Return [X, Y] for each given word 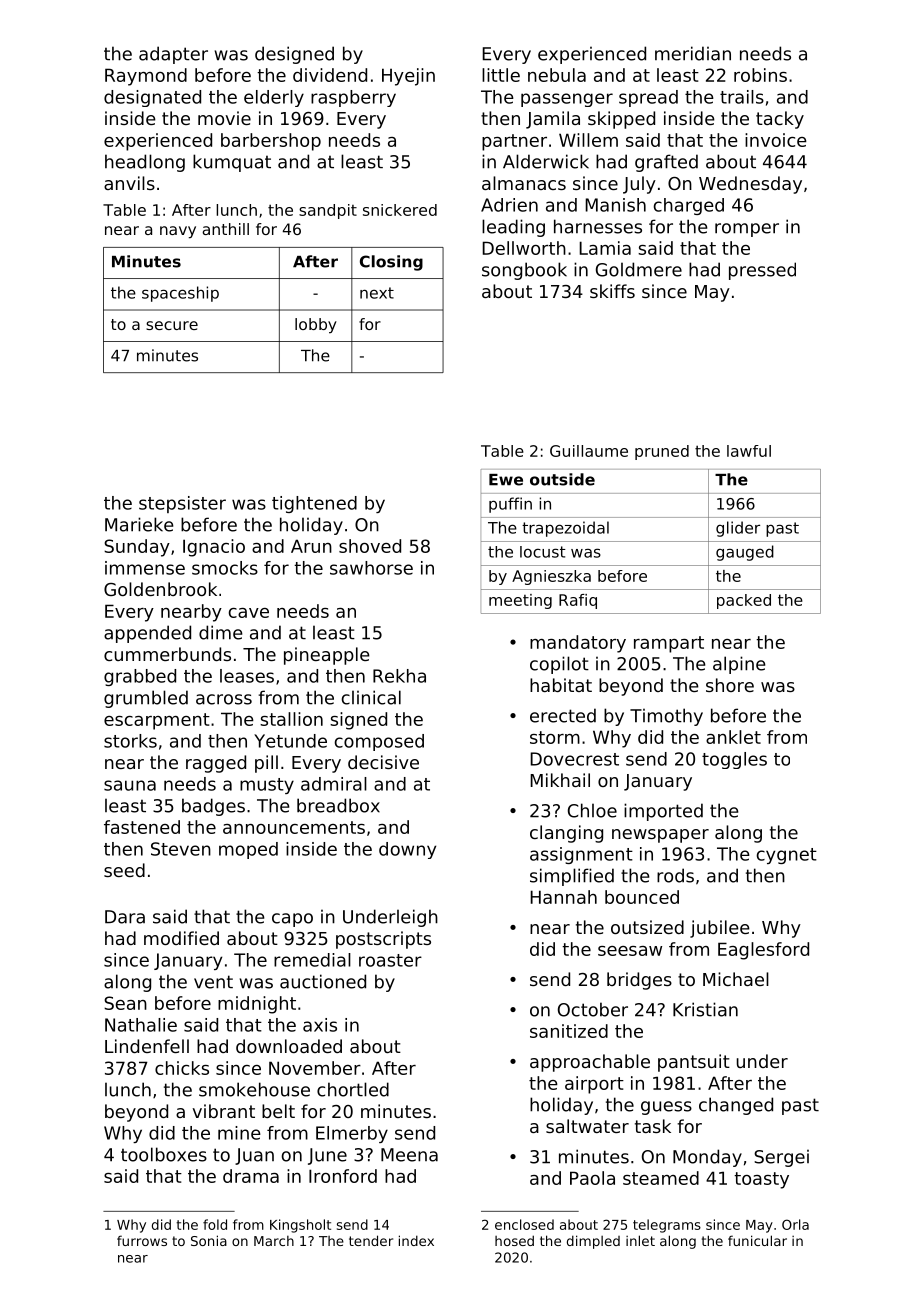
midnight [257, 1005]
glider [738, 529]
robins [760, 75]
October [593, 1009]
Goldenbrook [160, 589]
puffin [510, 505]
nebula [557, 75]
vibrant [224, 1111]
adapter [173, 55]
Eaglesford [763, 951]
